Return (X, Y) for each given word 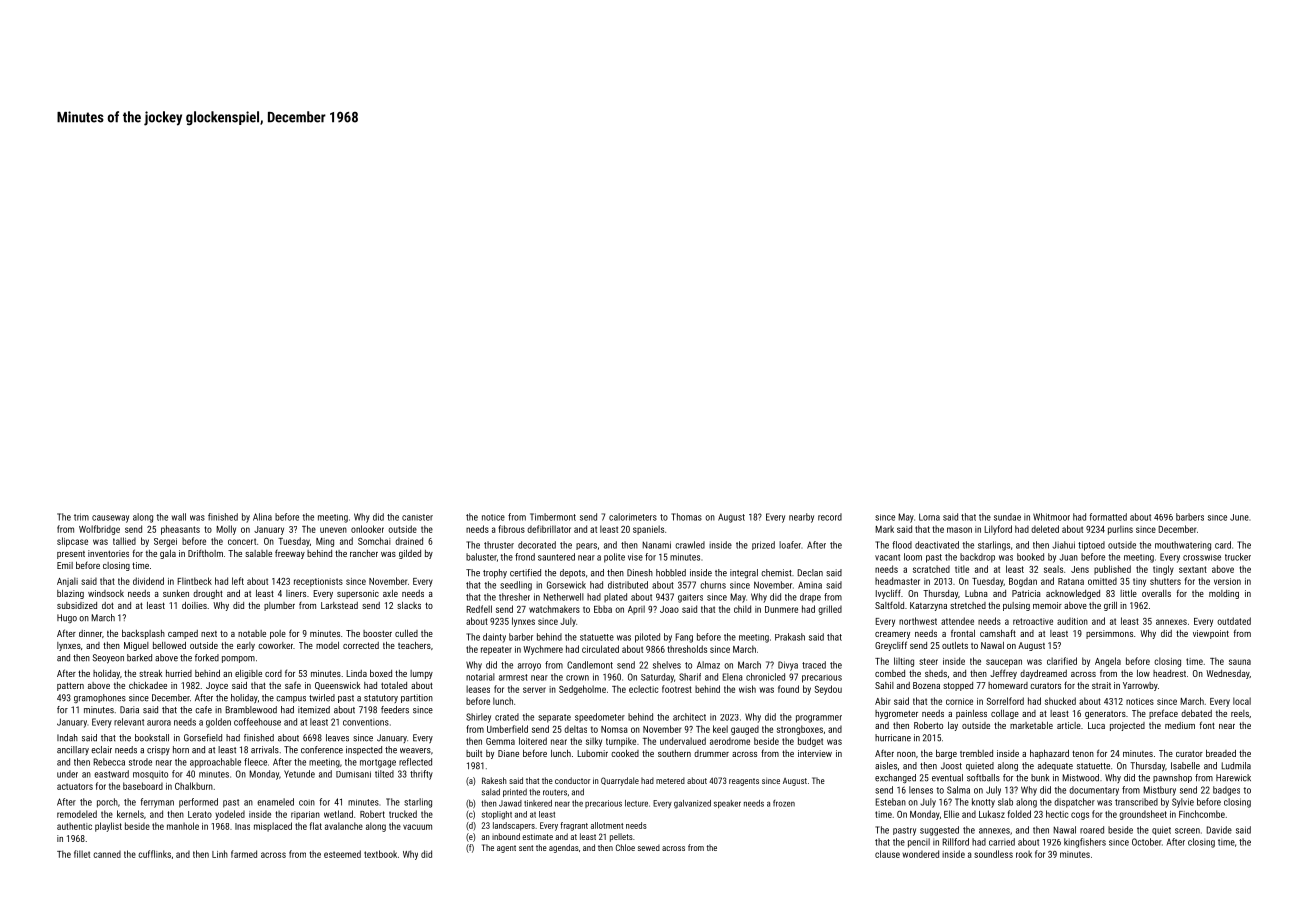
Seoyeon (108, 659)
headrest (1169, 673)
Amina (810, 585)
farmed (244, 854)
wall (178, 517)
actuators (75, 786)
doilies (194, 605)
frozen (784, 803)
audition (1072, 621)
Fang (684, 638)
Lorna (929, 517)
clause (887, 854)
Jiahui (1063, 545)
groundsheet (1143, 815)
